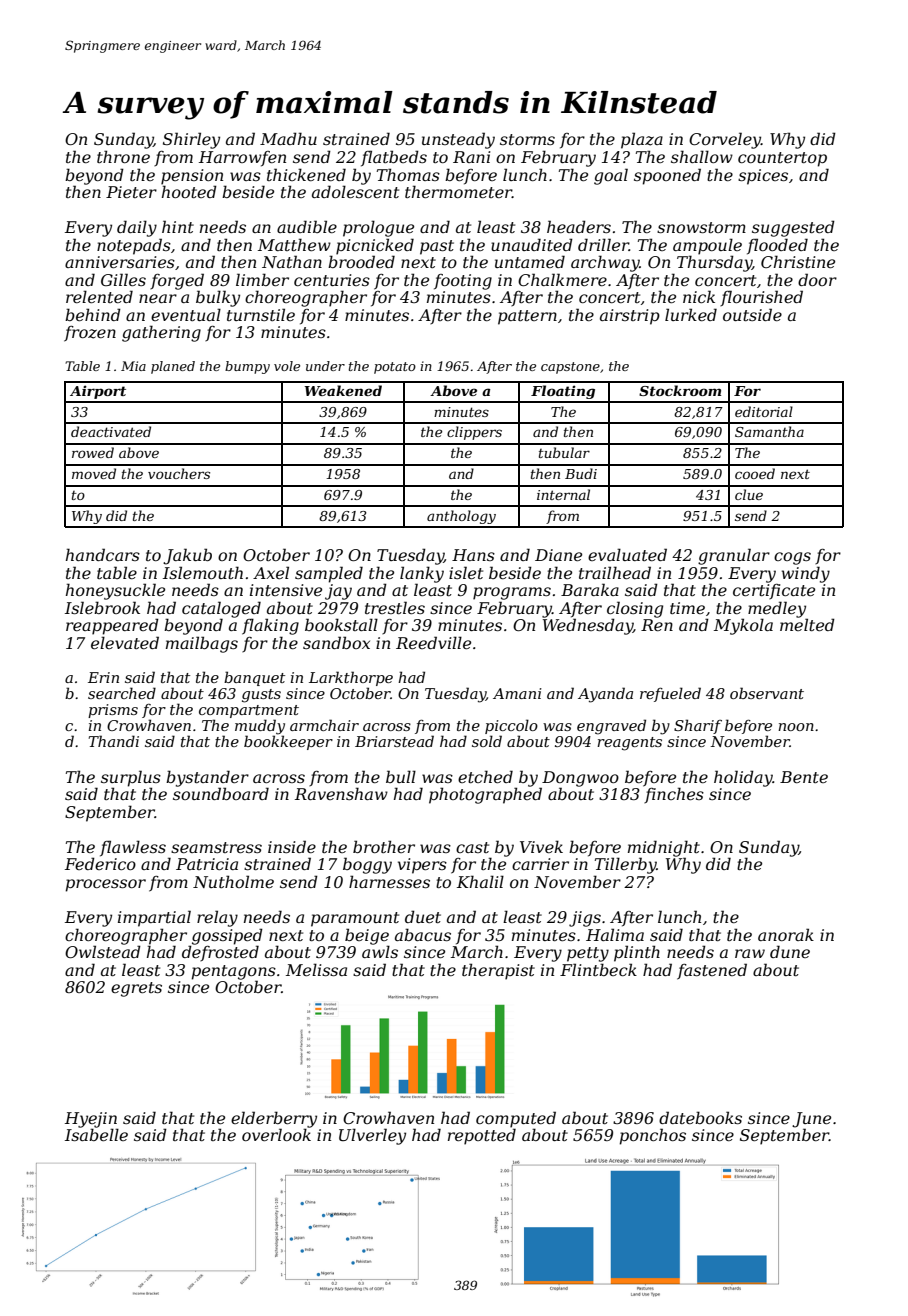 The width and height of the screenshot is (908, 1316). Describe the element at coordinates (136, 989) in the screenshot. I see `egrets` at that location.
